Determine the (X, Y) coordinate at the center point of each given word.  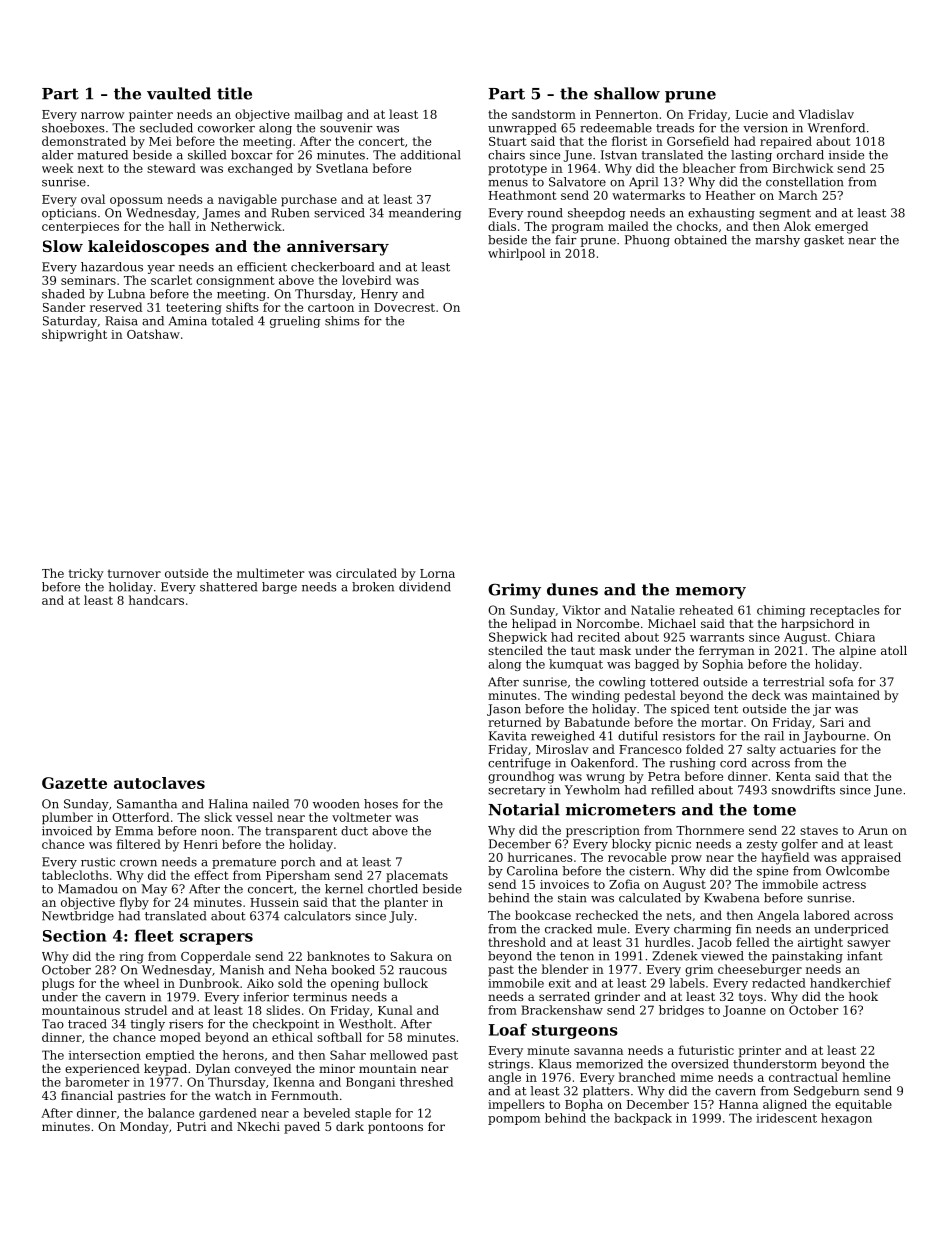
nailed (271, 804)
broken (373, 587)
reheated (706, 610)
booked (353, 970)
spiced (690, 710)
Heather (731, 195)
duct (354, 831)
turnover (134, 573)
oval (93, 199)
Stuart (508, 141)
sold (290, 983)
